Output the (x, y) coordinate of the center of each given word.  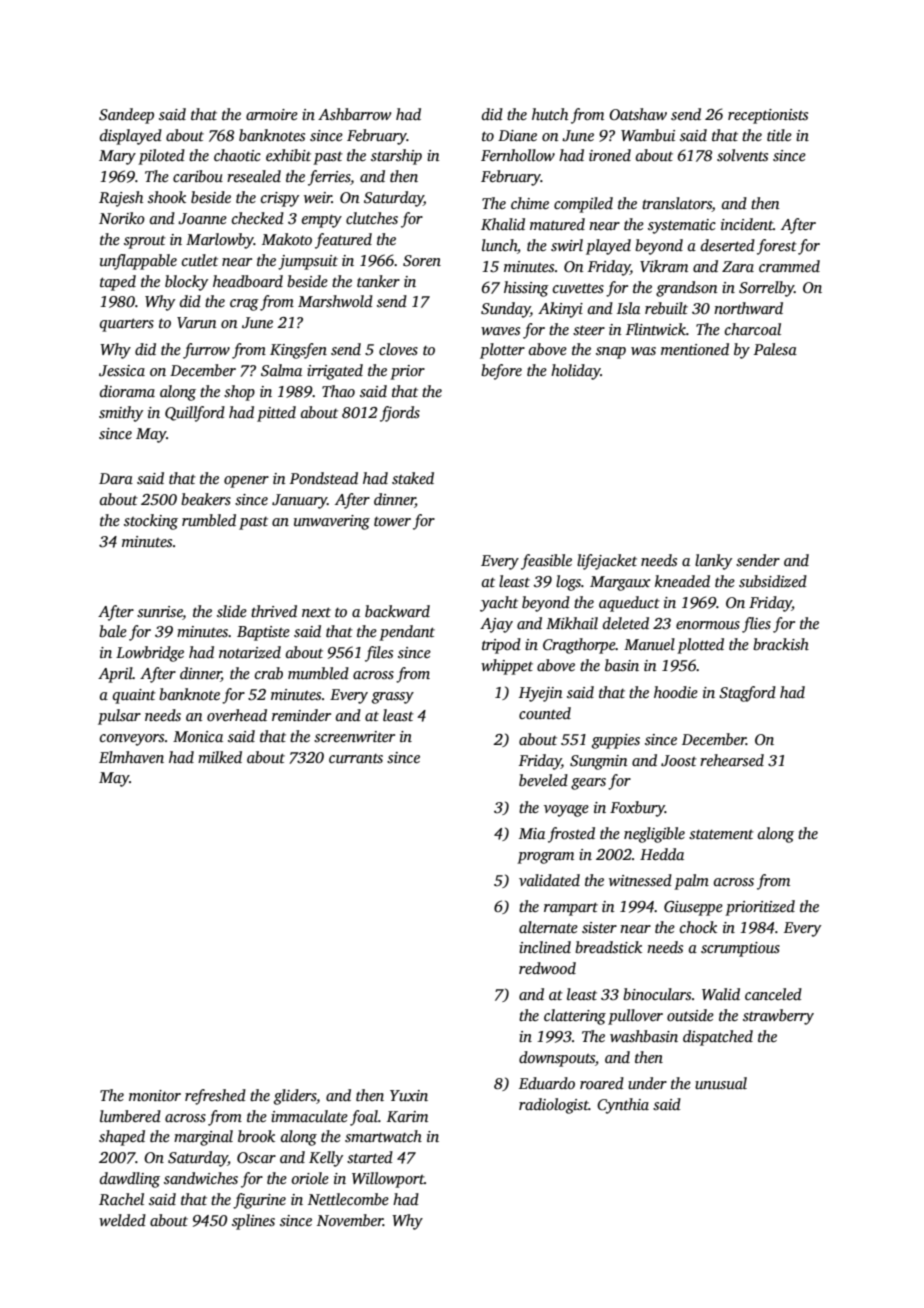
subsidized (773, 581)
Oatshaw (638, 114)
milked (220, 757)
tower (392, 521)
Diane (517, 135)
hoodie (676, 692)
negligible (654, 835)
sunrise (160, 612)
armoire (272, 114)
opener (246, 482)
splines (253, 1222)
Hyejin (541, 694)
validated (549, 880)
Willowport (388, 1180)
